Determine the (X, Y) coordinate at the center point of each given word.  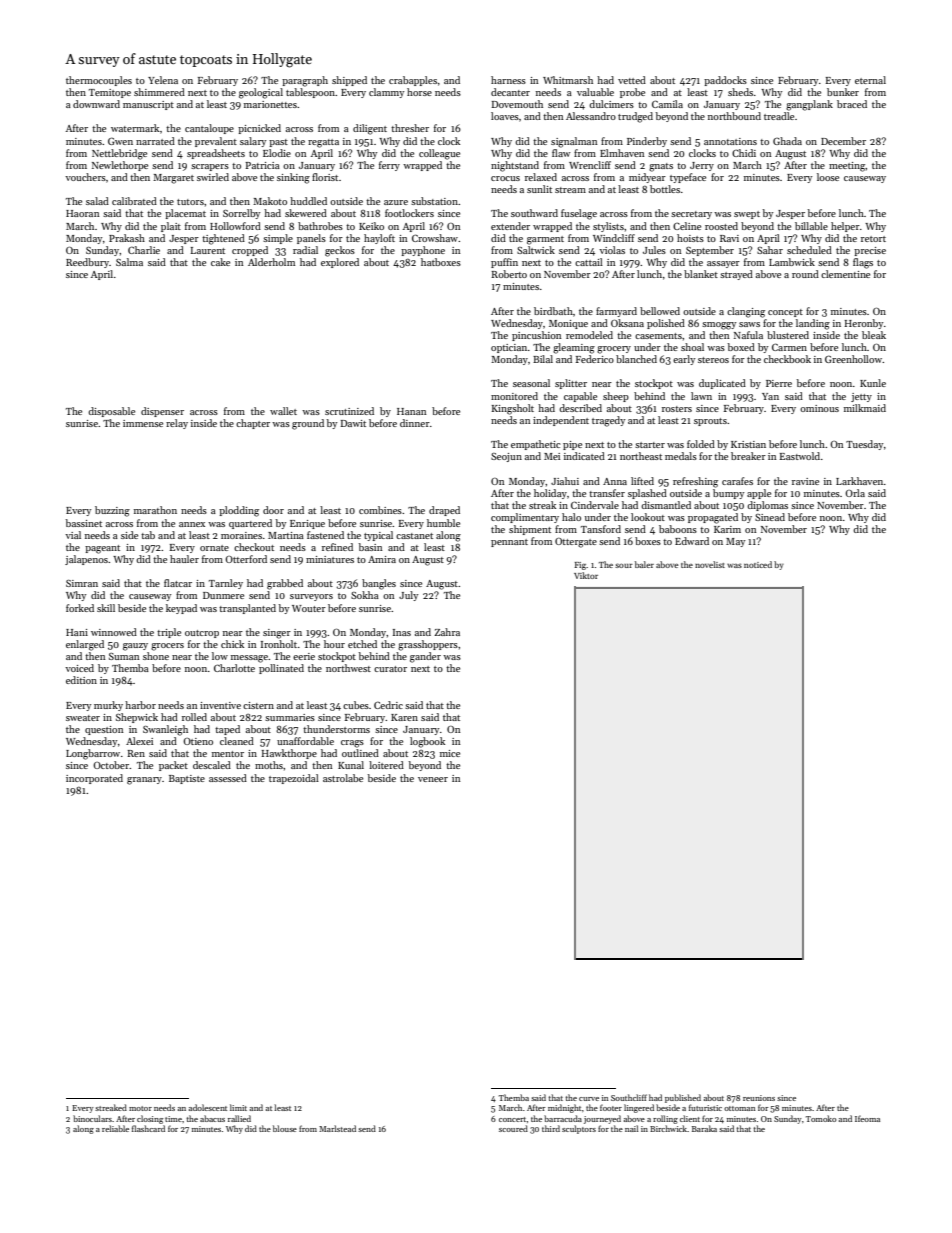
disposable (111, 412)
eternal (870, 80)
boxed (741, 347)
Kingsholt (513, 409)
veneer (433, 779)
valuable (595, 92)
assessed (228, 778)
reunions (759, 1098)
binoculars (92, 1118)
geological (261, 93)
